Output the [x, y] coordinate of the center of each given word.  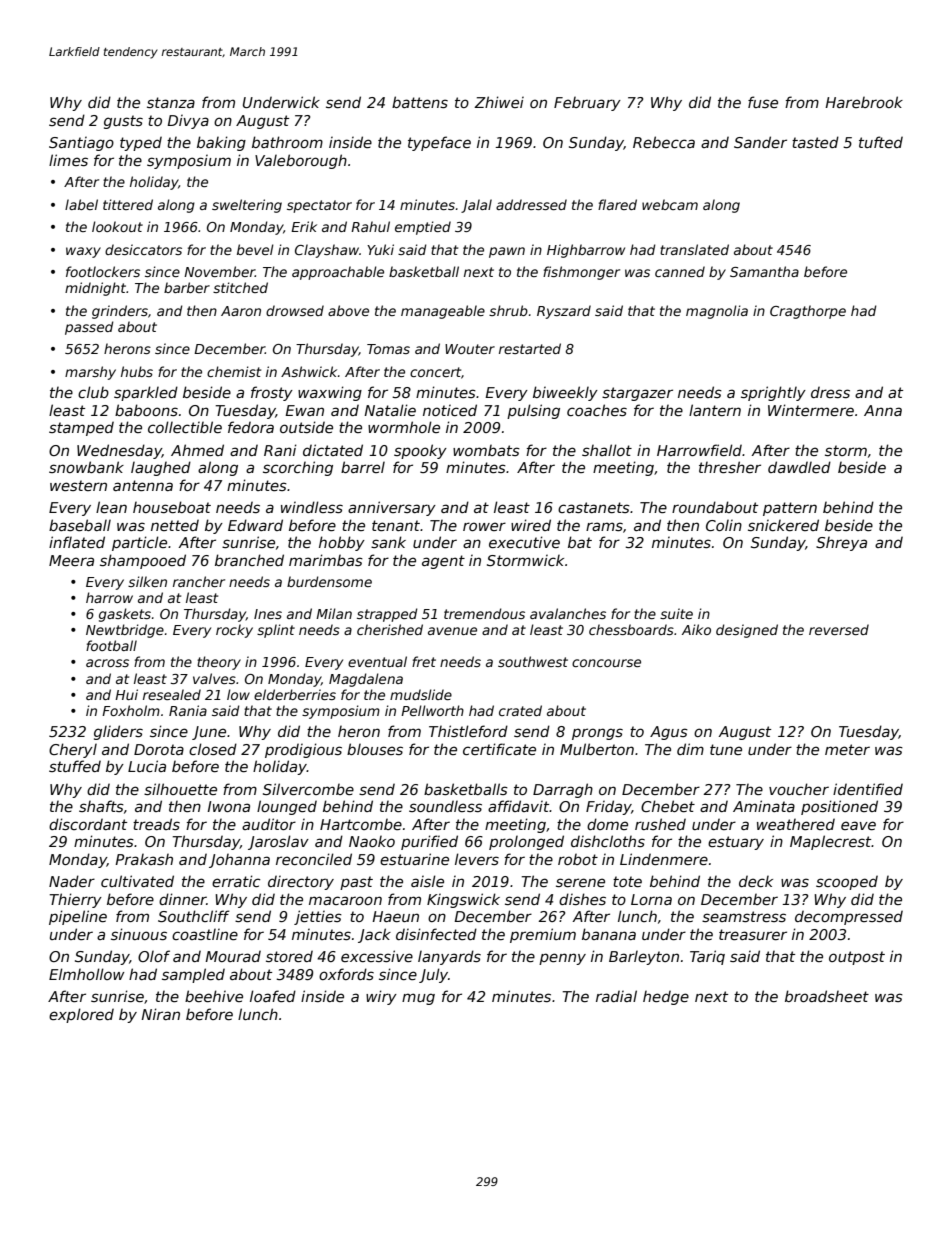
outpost [857, 958]
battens [420, 102]
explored [81, 1015]
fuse [763, 102]
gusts [123, 122]
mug [418, 999]
